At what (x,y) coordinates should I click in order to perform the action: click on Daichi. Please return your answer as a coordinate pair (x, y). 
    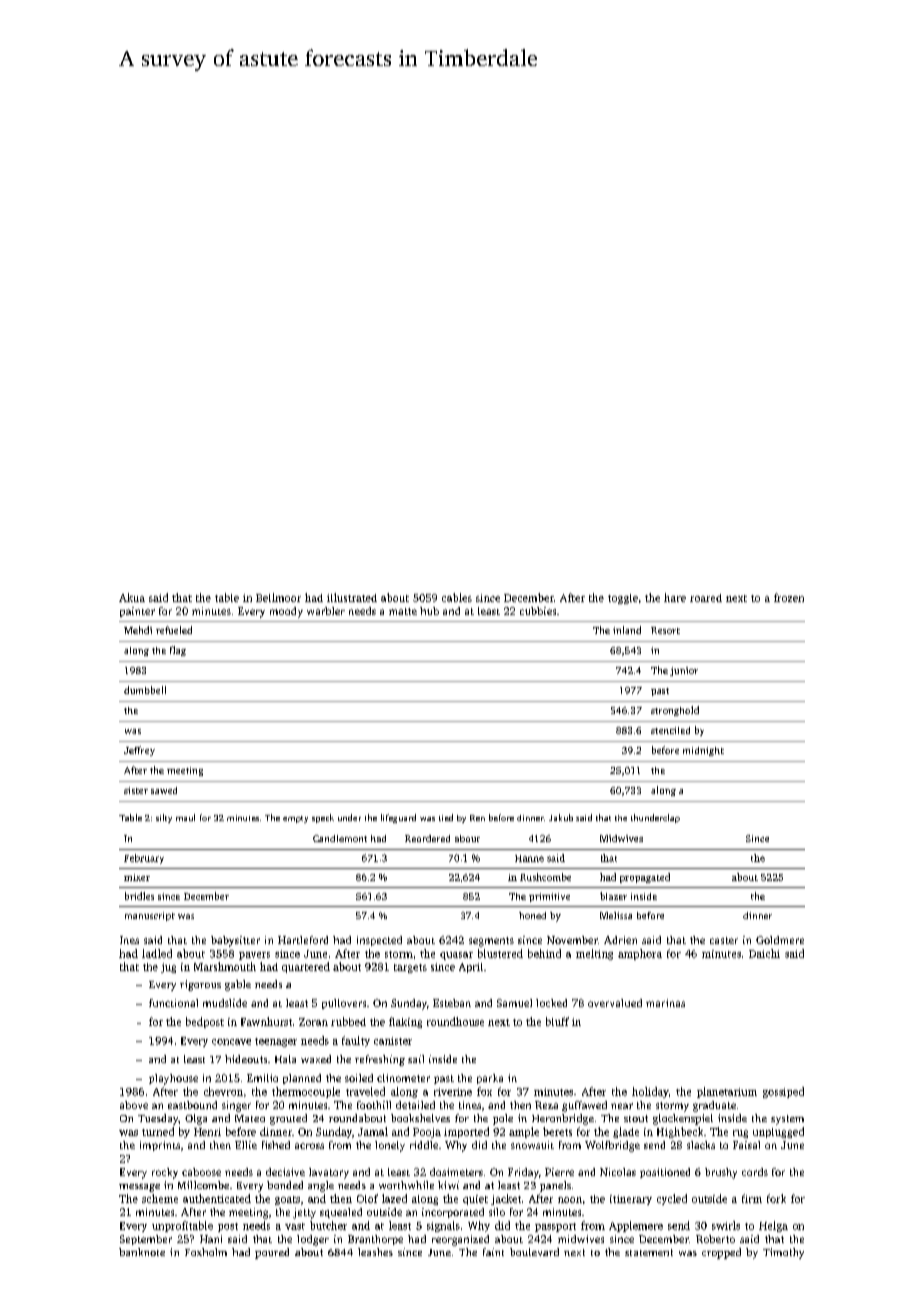
    Looking at the image, I should click on (764, 953).
